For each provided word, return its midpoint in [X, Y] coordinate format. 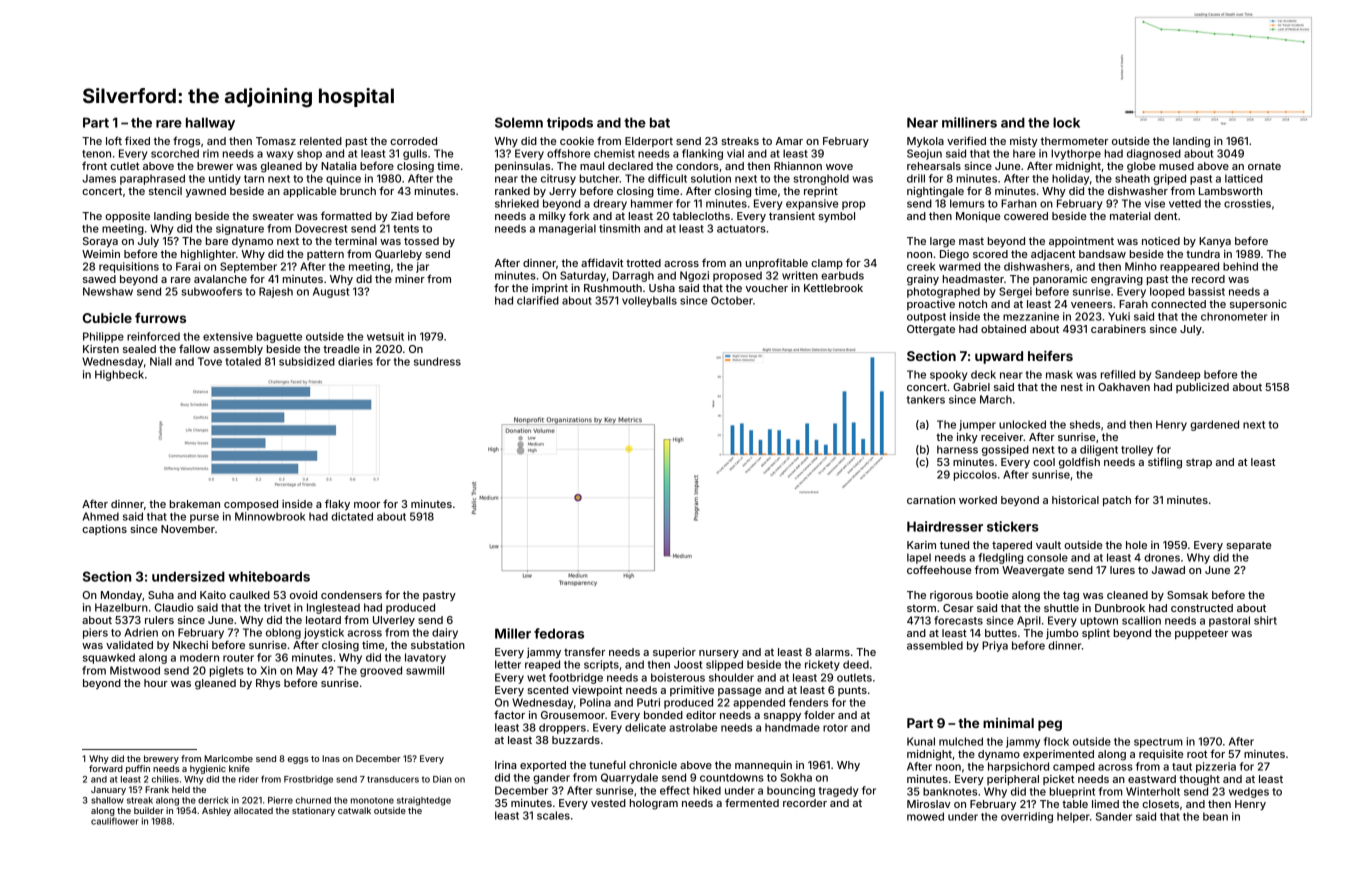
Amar [789, 141]
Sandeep [1177, 375]
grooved [381, 671]
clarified [538, 300]
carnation [931, 500]
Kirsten [101, 349]
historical [1075, 500]
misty [1024, 142]
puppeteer [1201, 634]
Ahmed [101, 516]
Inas [331, 758]
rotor [835, 728]
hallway [210, 124]
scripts [601, 665]
